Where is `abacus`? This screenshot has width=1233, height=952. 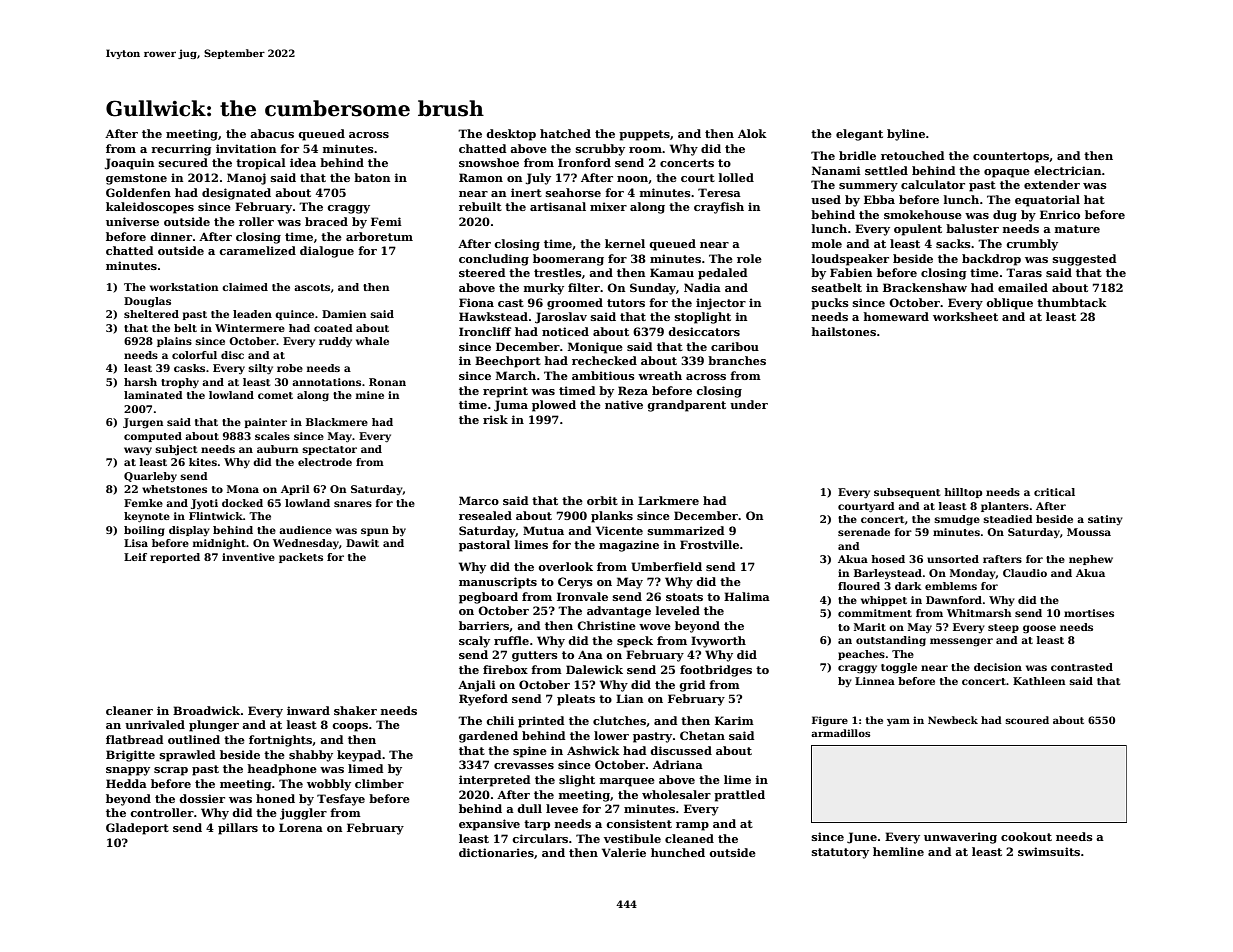 abacus is located at coordinates (272, 133).
